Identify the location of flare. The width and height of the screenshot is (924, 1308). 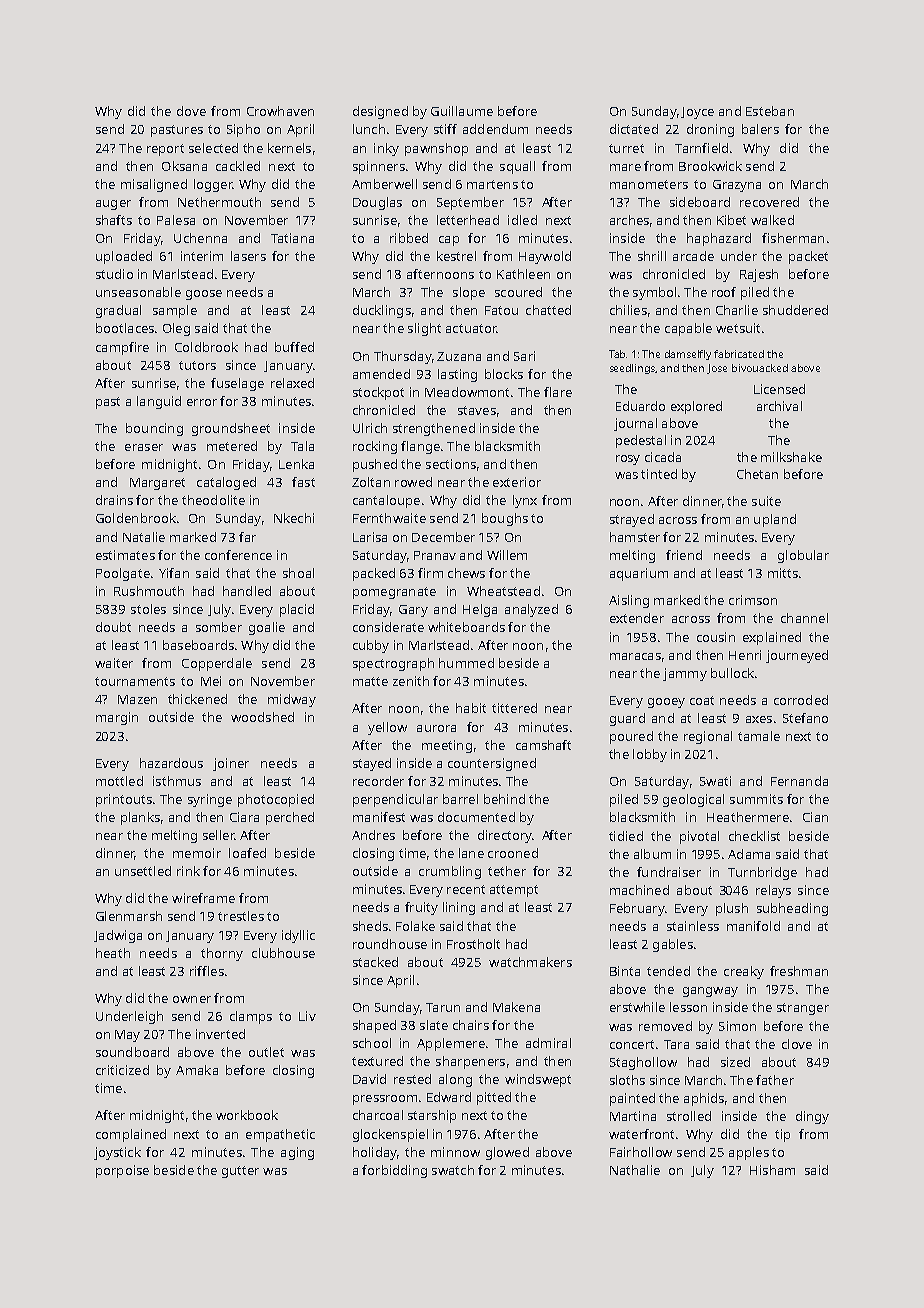
(558, 392).
